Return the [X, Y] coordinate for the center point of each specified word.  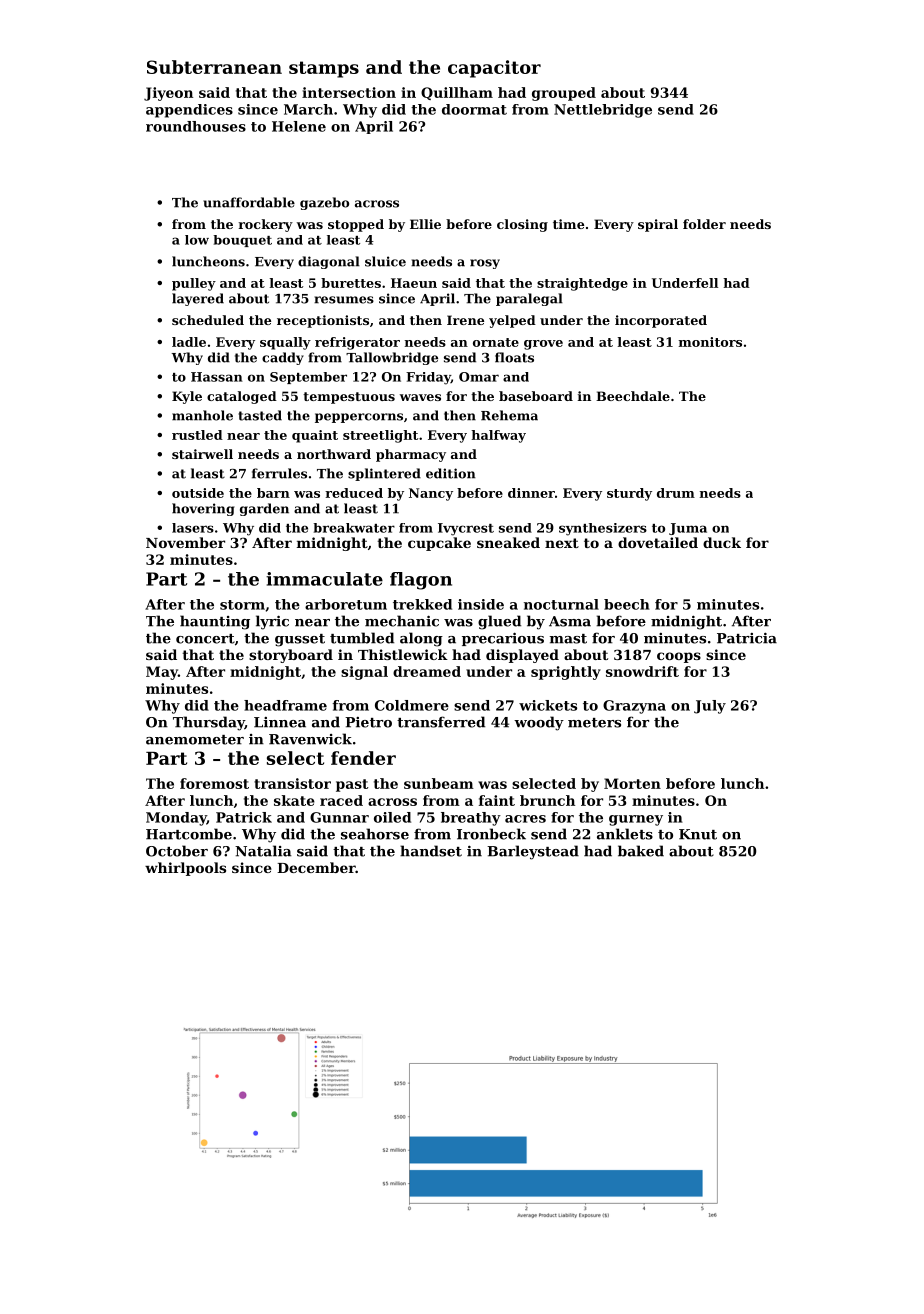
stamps [324, 69]
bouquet [243, 241]
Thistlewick [403, 654]
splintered [384, 474]
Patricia [747, 638]
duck [722, 542]
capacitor [494, 69]
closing [522, 225]
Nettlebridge [603, 111]
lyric [272, 622]
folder [704, 224]
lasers [193, 528]
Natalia [263, 851]
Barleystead [533, 852]
